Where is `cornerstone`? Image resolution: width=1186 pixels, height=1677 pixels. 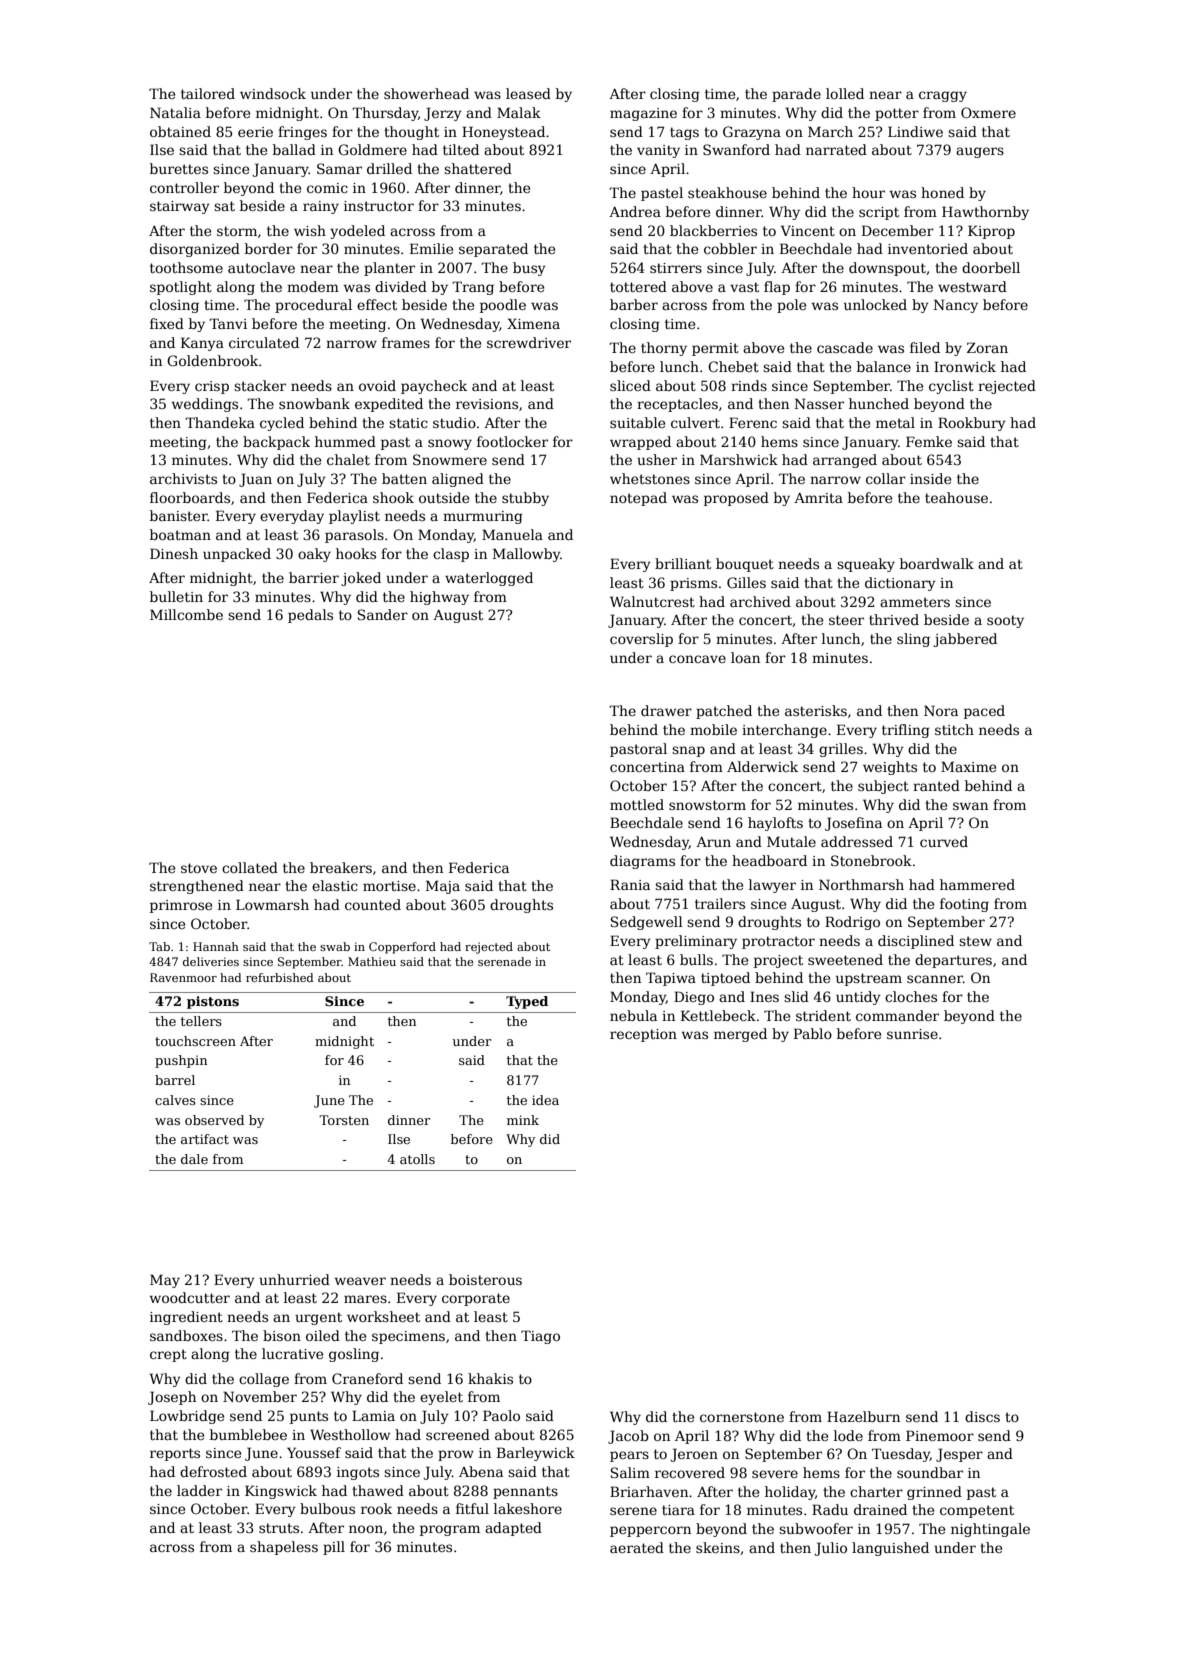 cornerstone is located at coordinates (742, 1417).
